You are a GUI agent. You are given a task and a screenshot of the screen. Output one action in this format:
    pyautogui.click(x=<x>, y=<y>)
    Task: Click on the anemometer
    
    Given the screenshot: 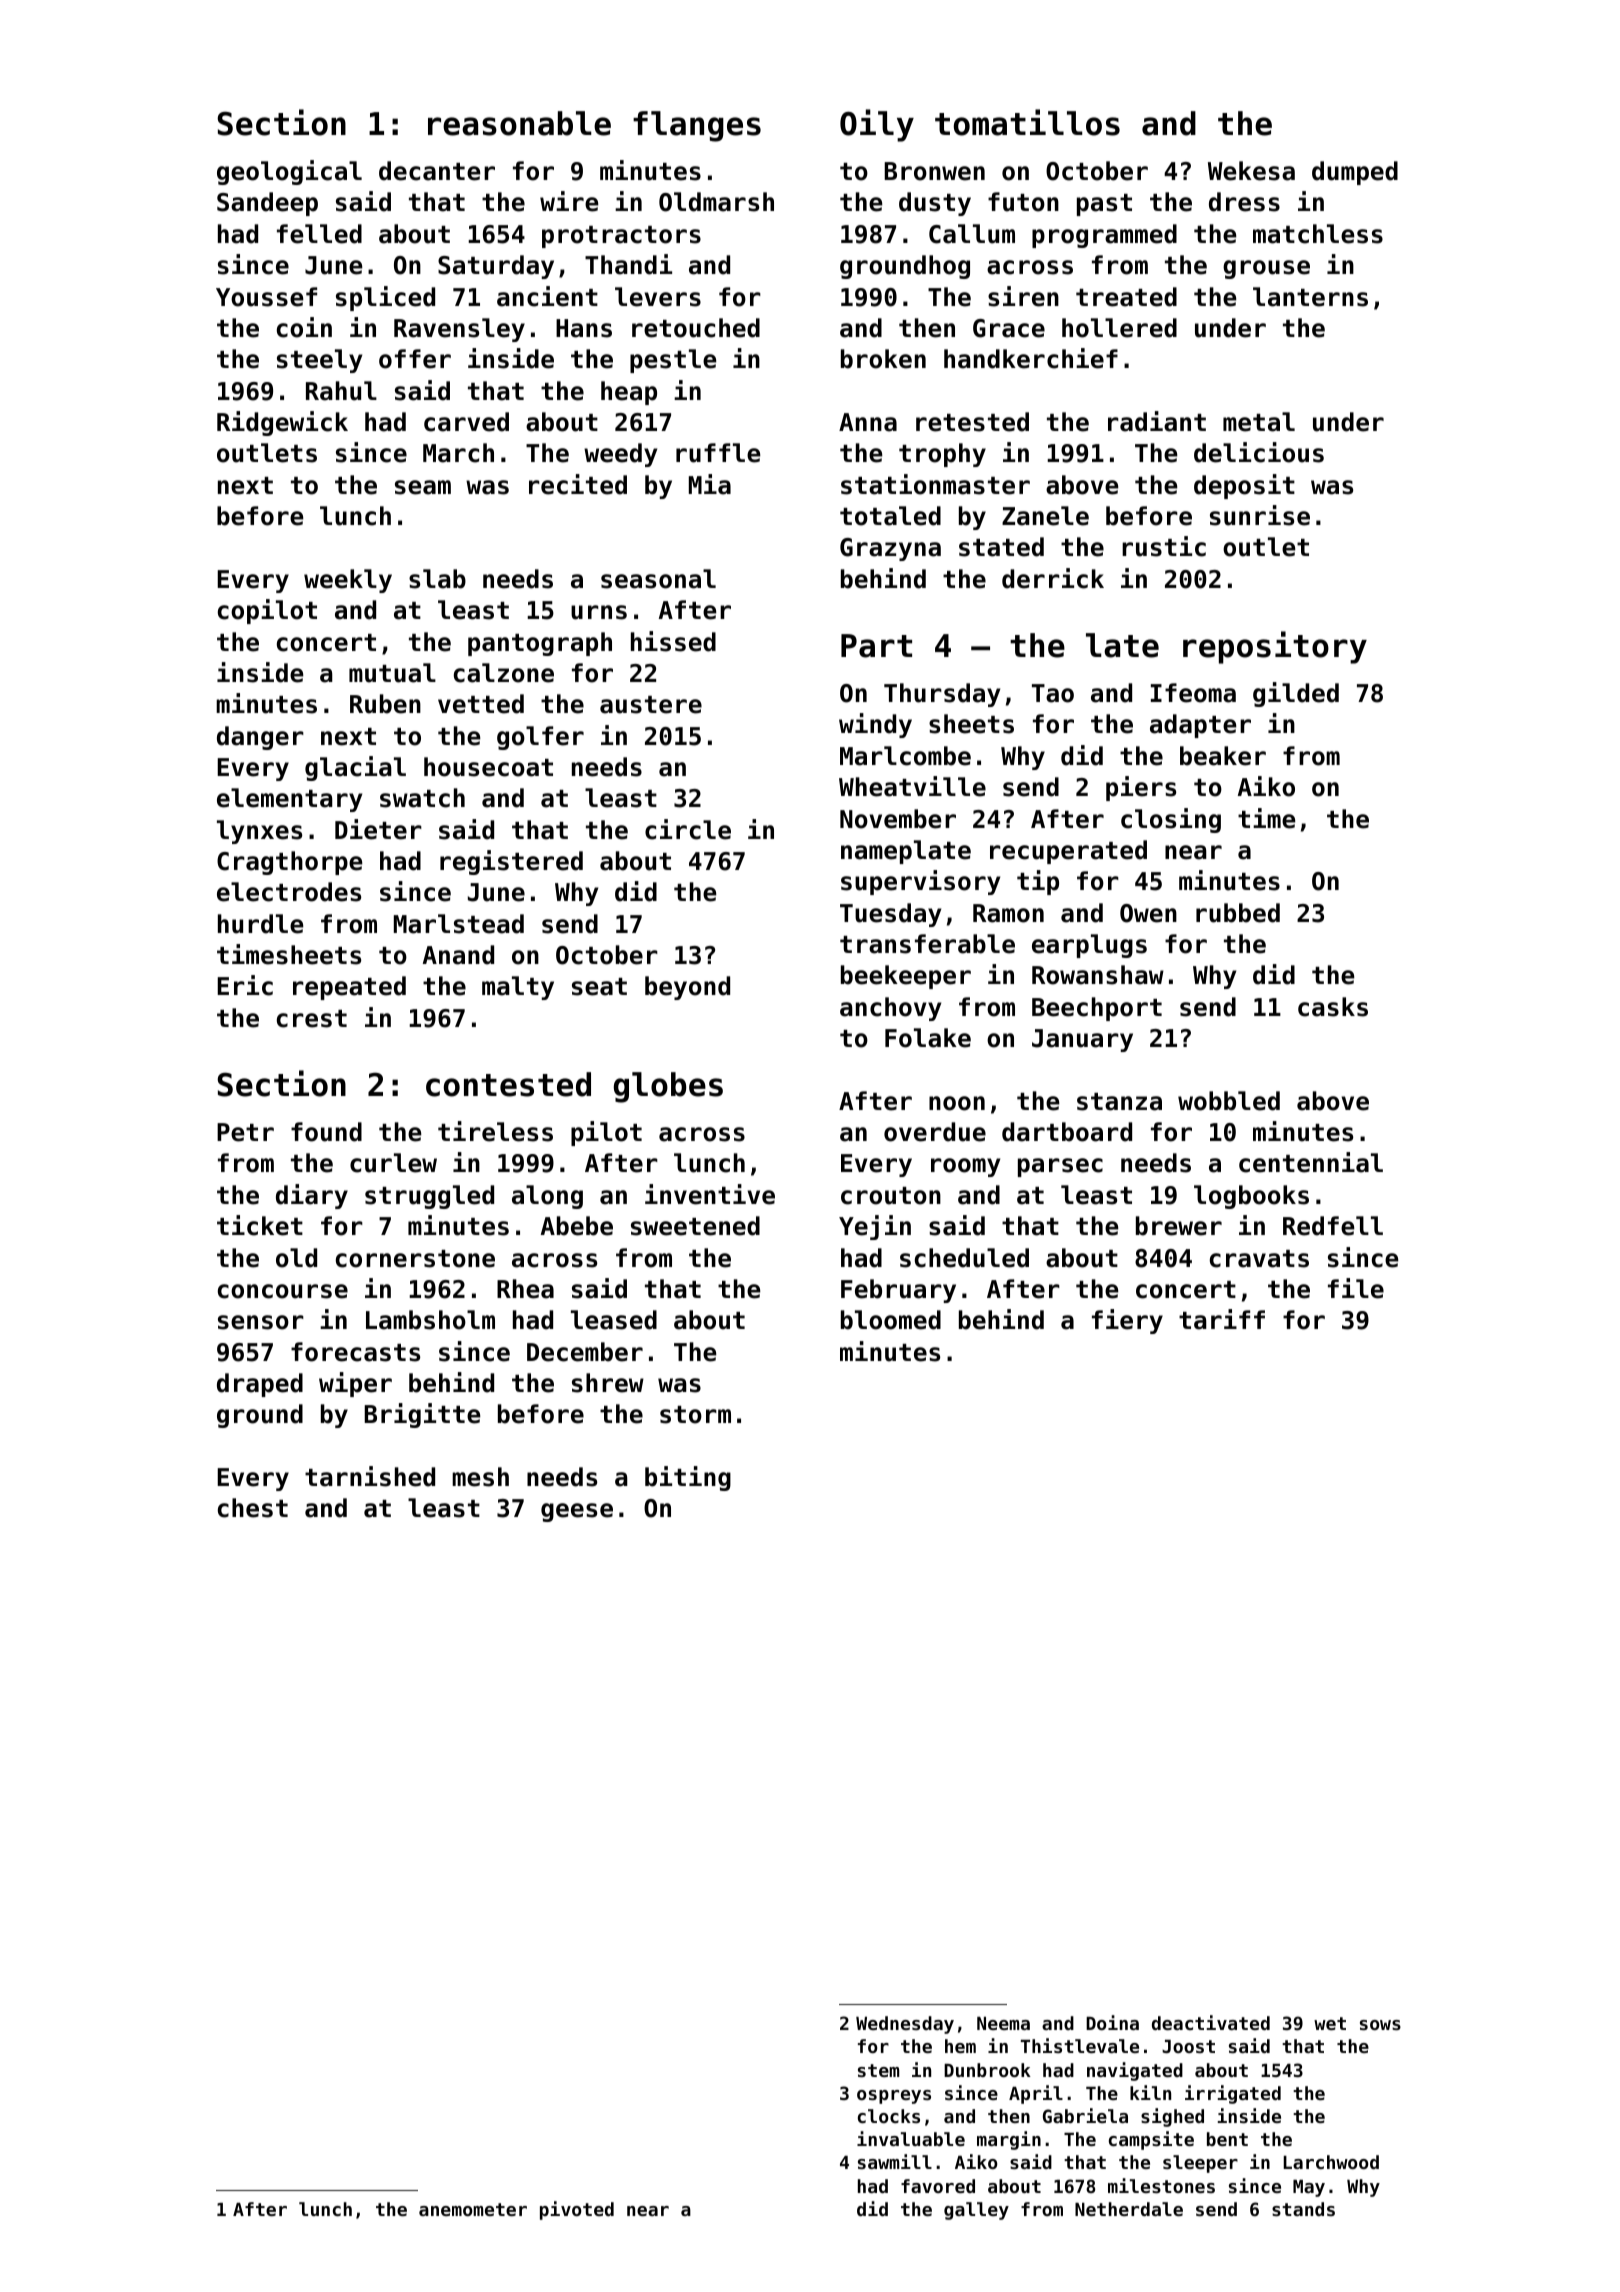 What is the action you would take?
    pyautogui.click(x=473, y=2209)
